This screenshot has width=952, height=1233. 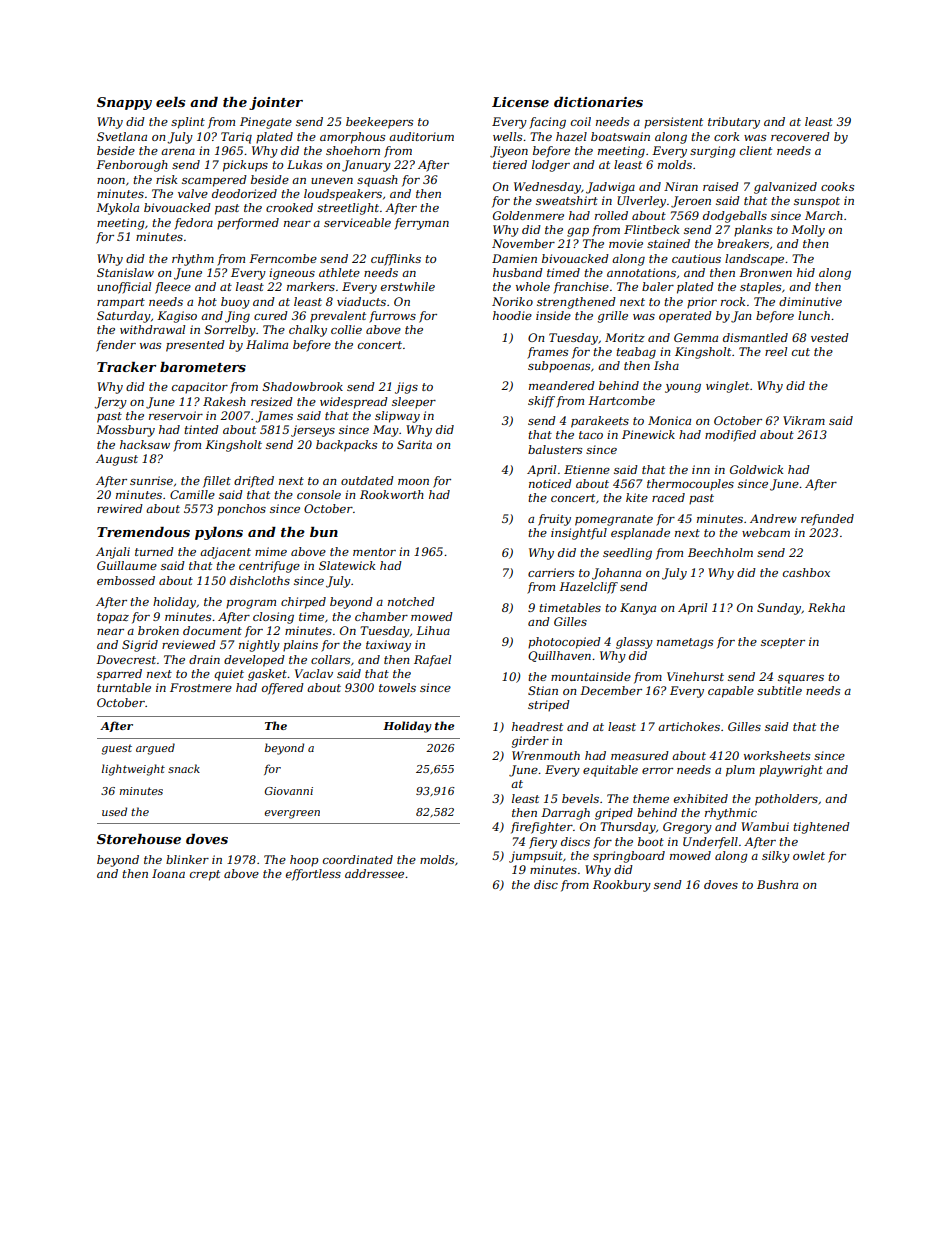 I want to click on January, so click(x=366, y=166).
